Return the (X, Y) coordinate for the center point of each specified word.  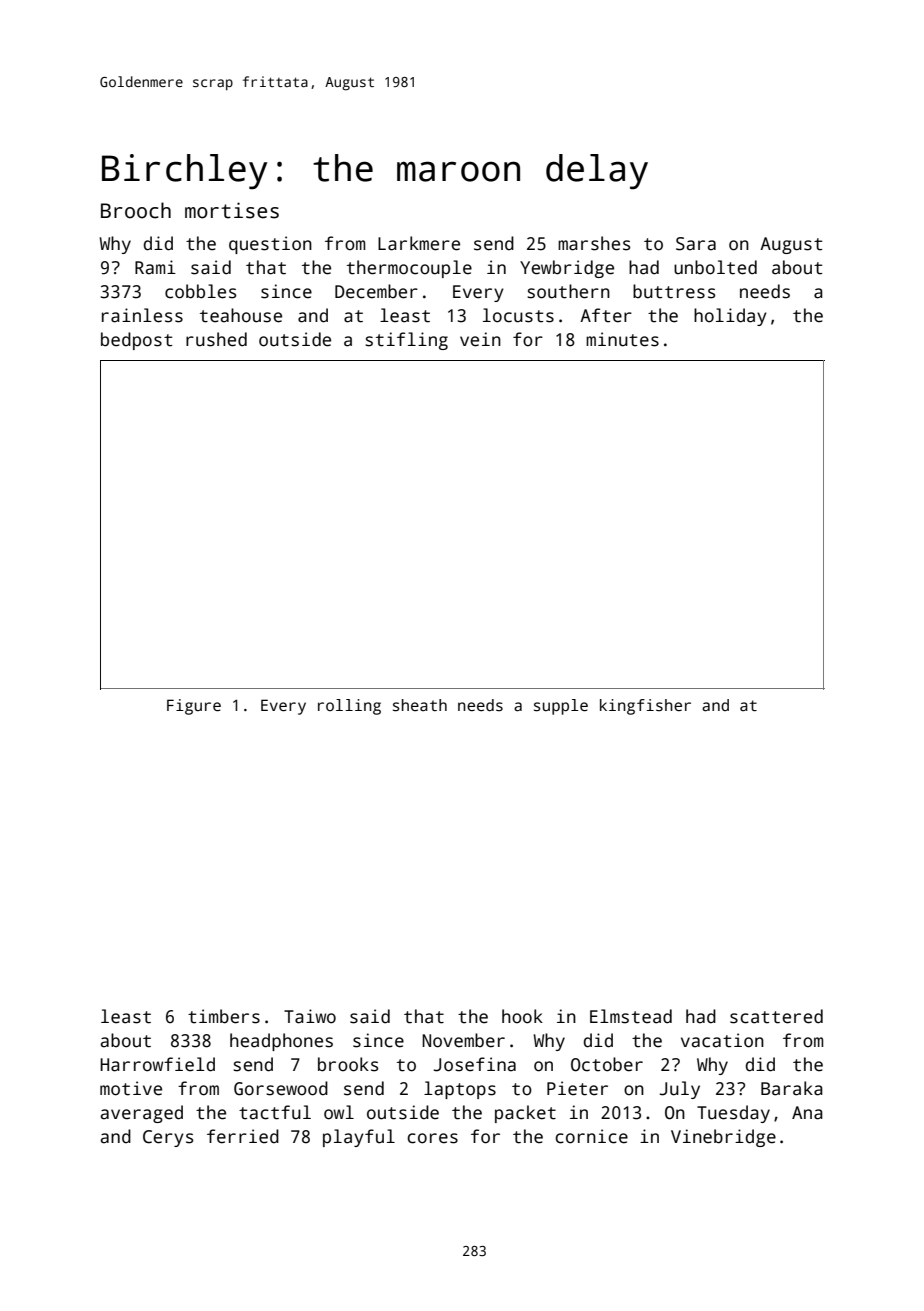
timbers (224, 1016)
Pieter (577, 1088)
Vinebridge (723, 1138)
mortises (232, 210)
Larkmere (419, 243)
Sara (696, 244)
